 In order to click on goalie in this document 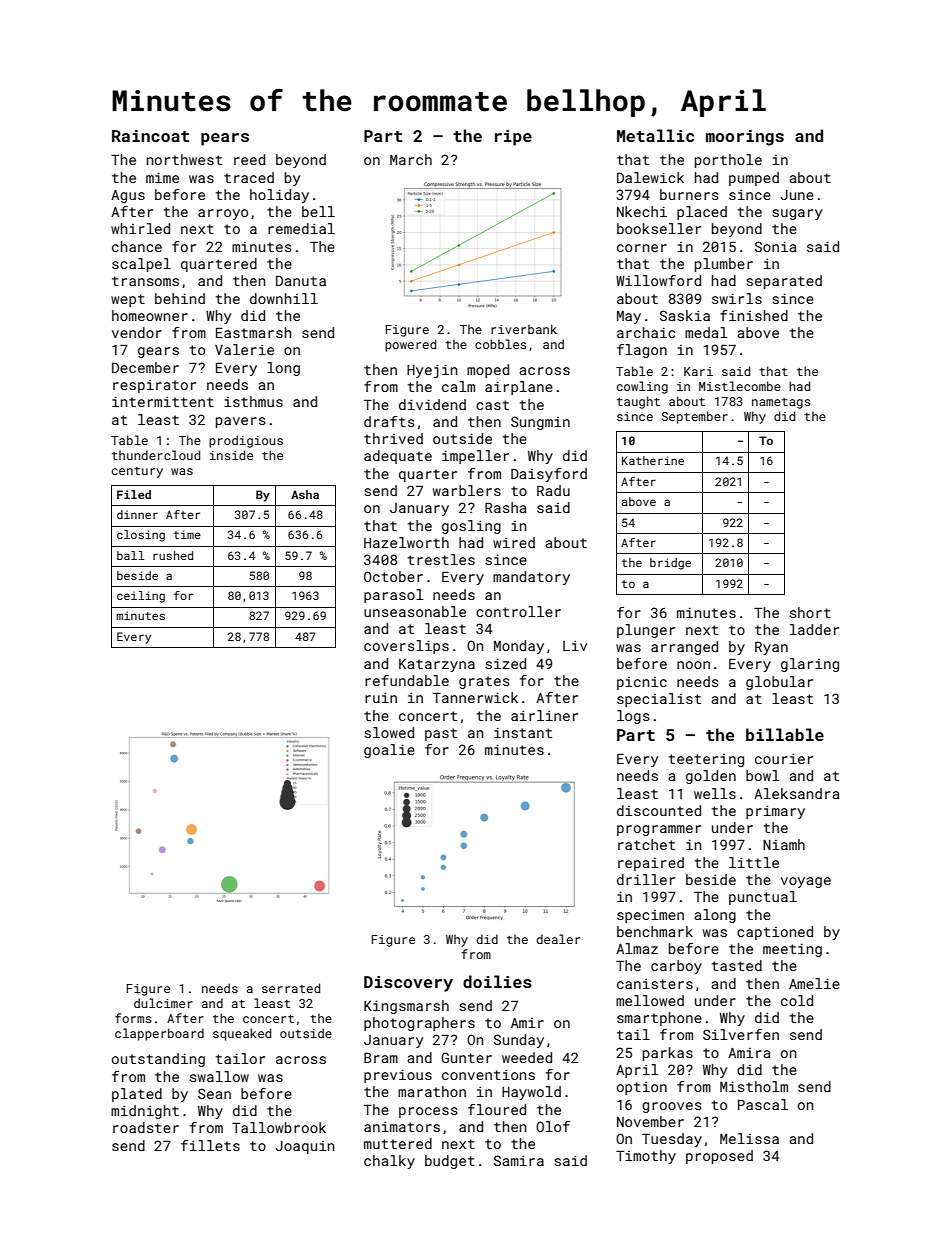, I will do `click(389, 751)`.
